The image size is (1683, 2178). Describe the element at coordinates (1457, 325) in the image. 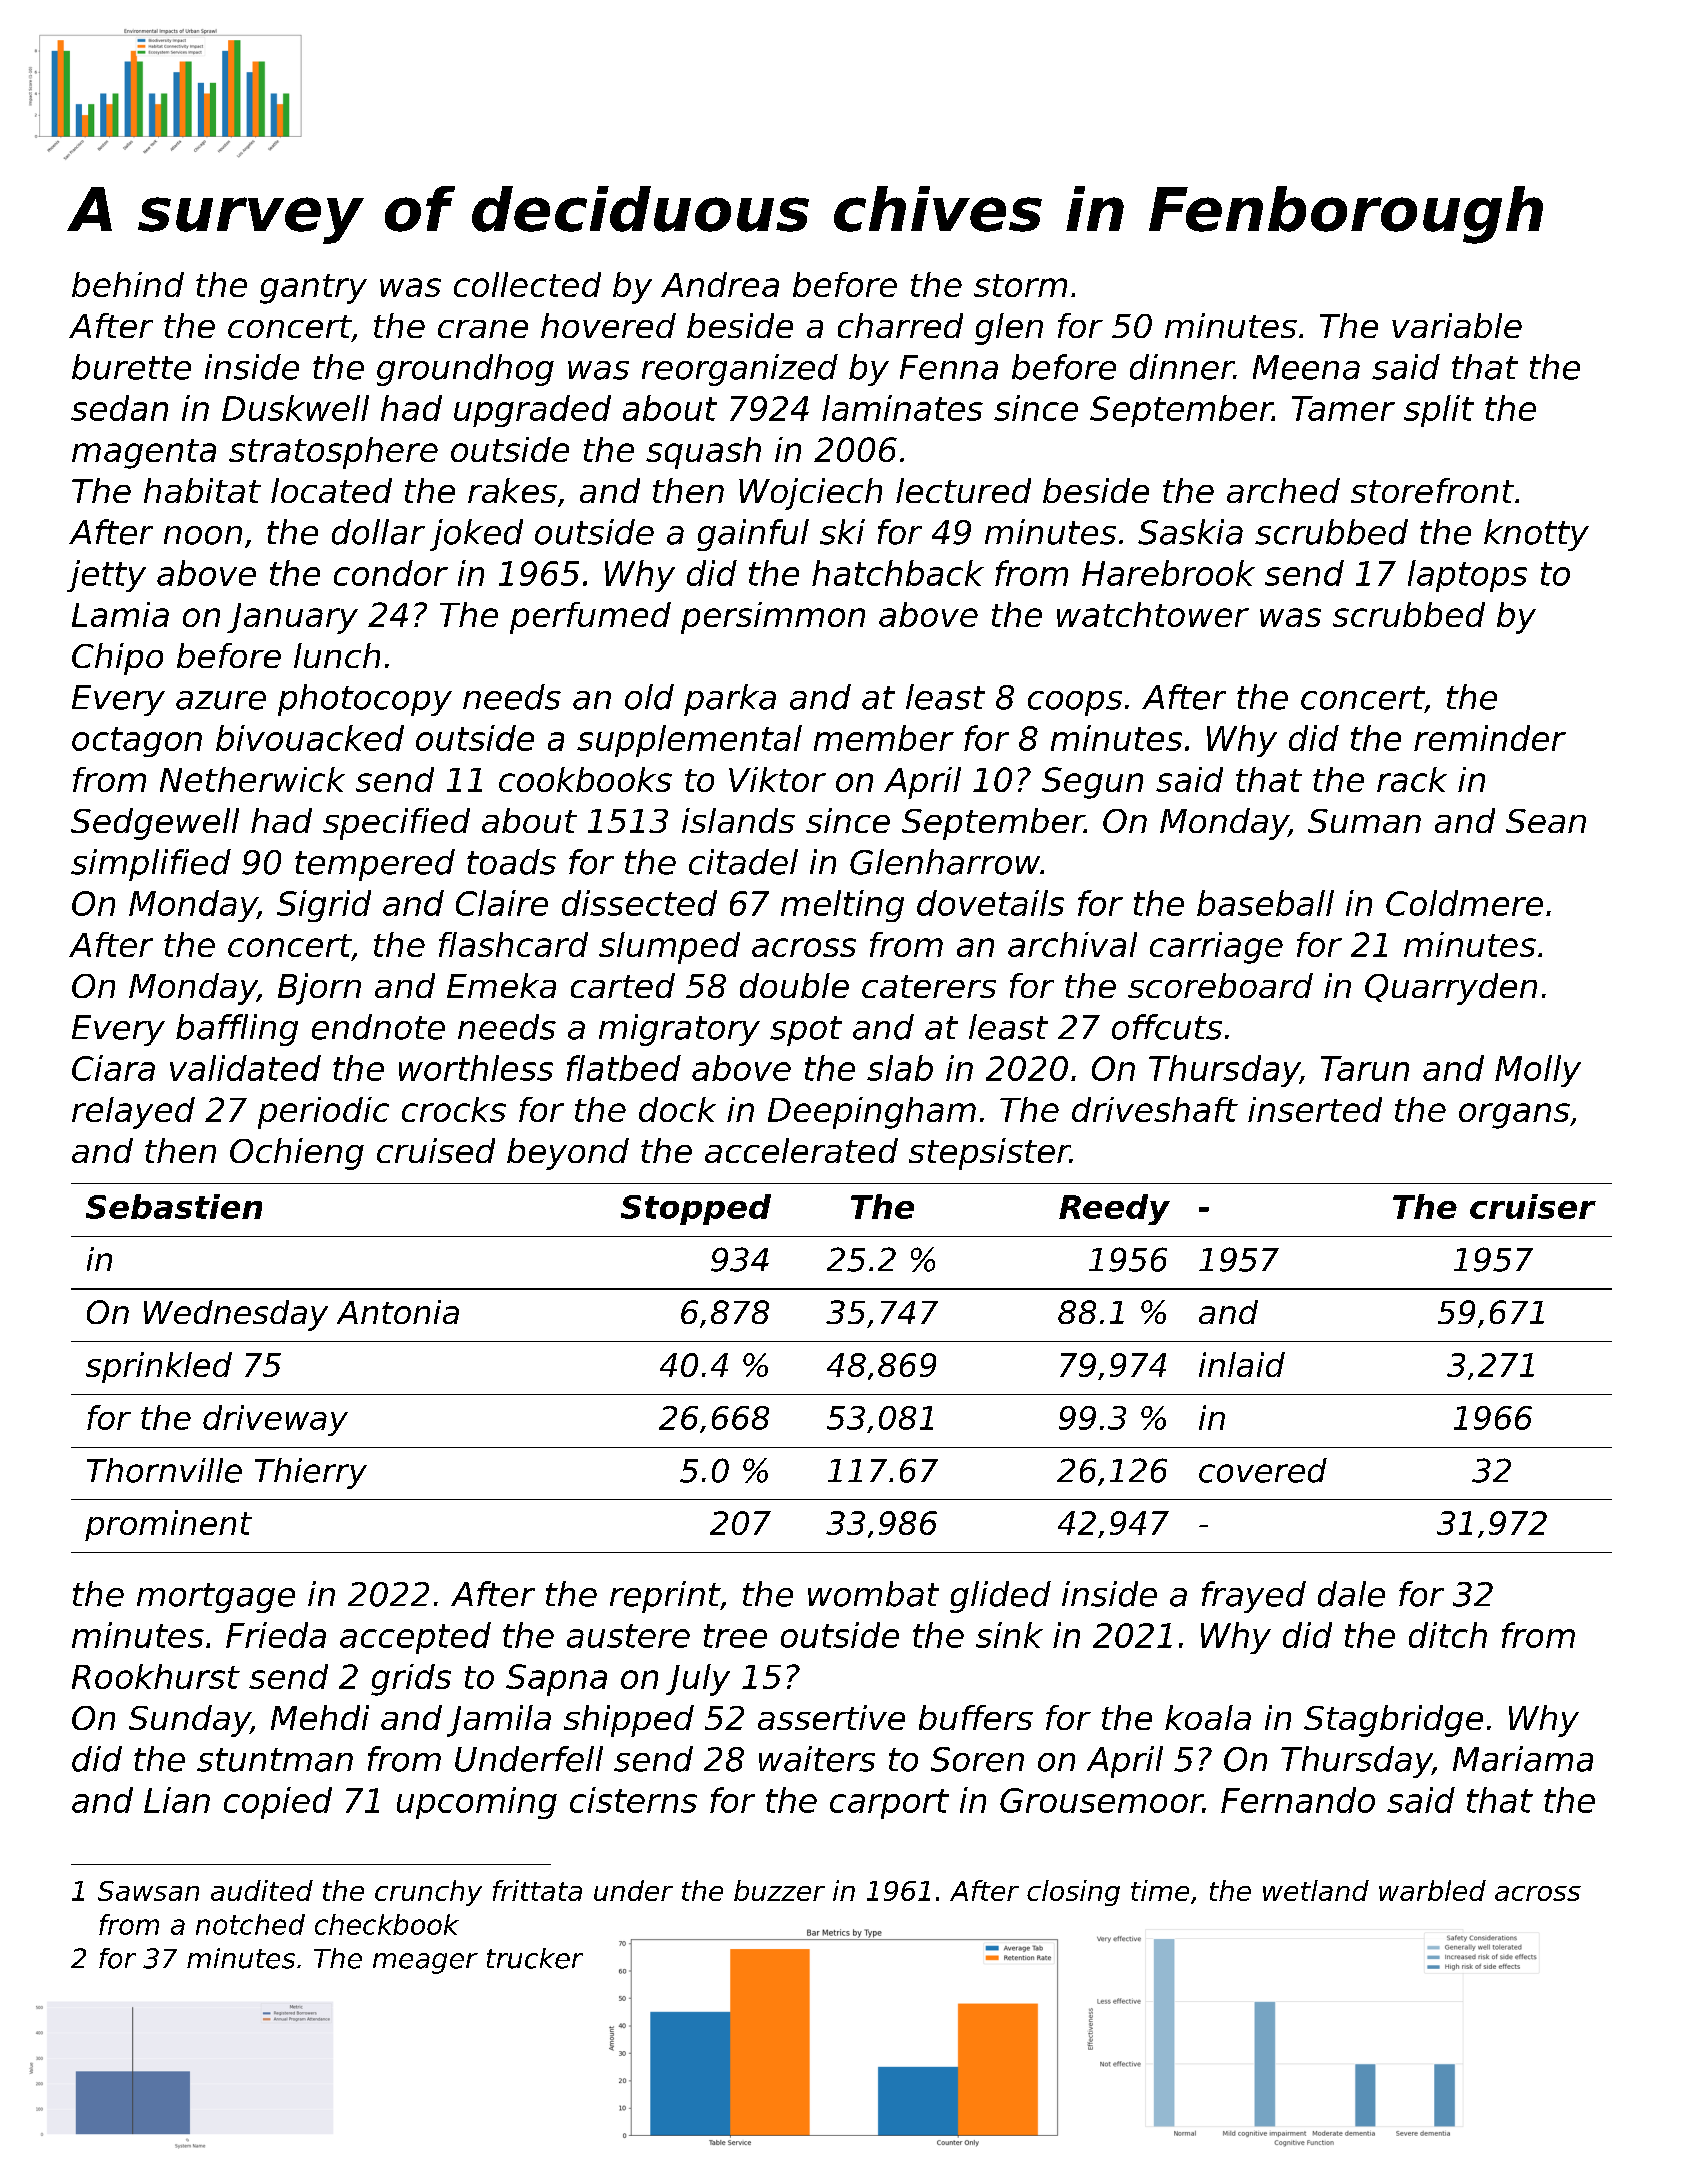

I see `variable` at that location.
